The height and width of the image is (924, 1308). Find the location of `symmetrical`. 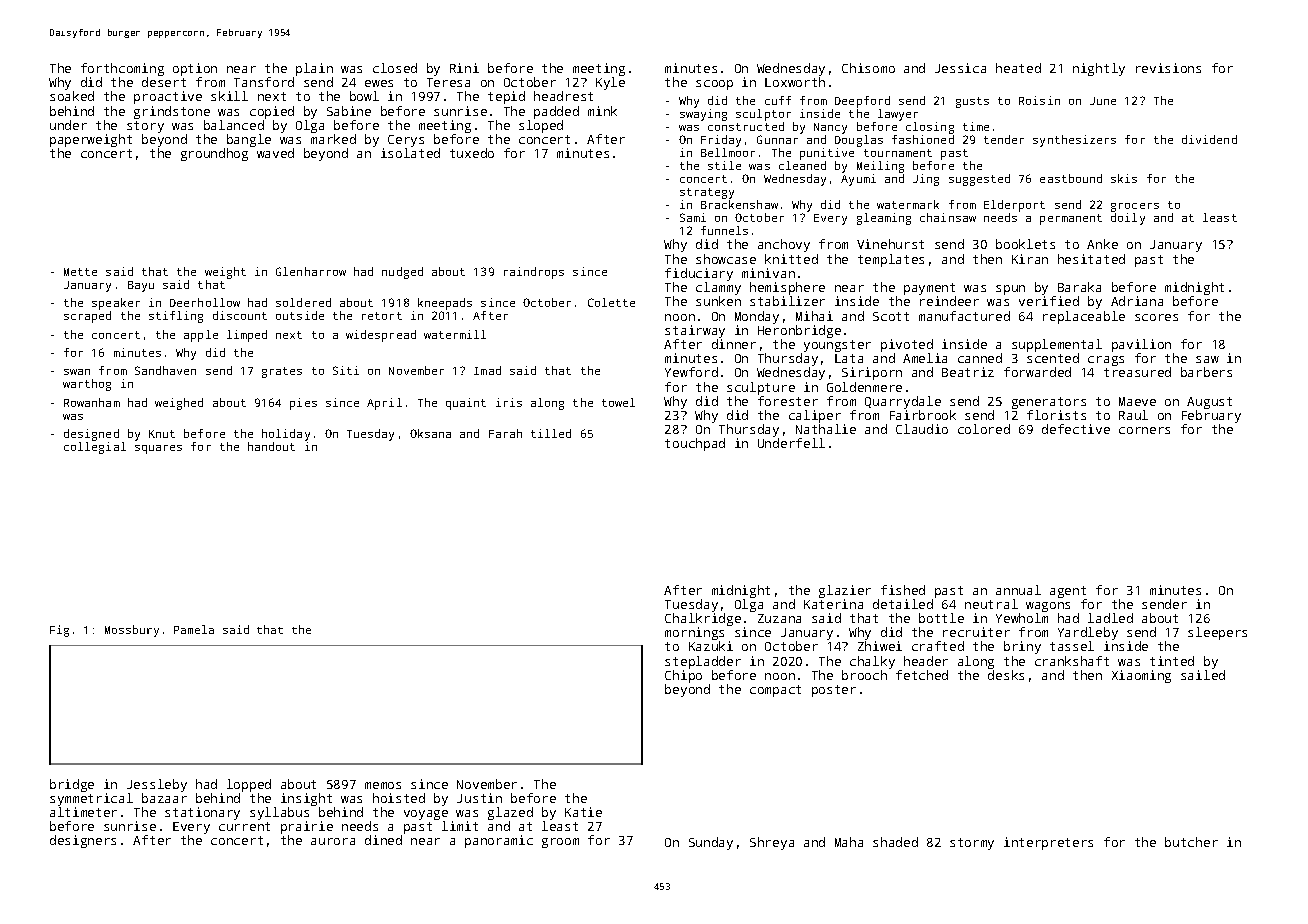

symmetrical is located at coordinates (91, 799).
